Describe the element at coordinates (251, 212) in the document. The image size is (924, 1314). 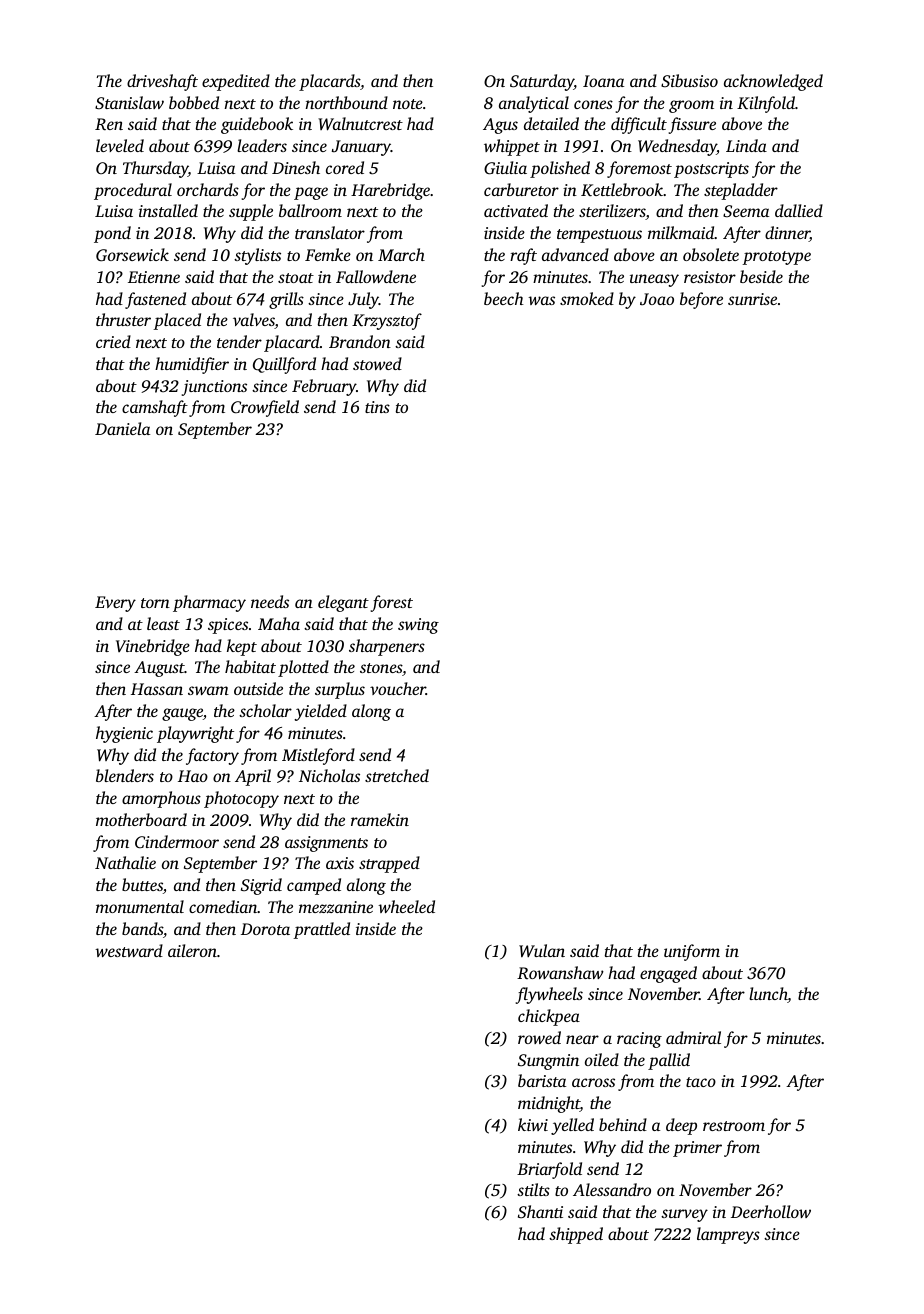
I see `supple` at that location.
